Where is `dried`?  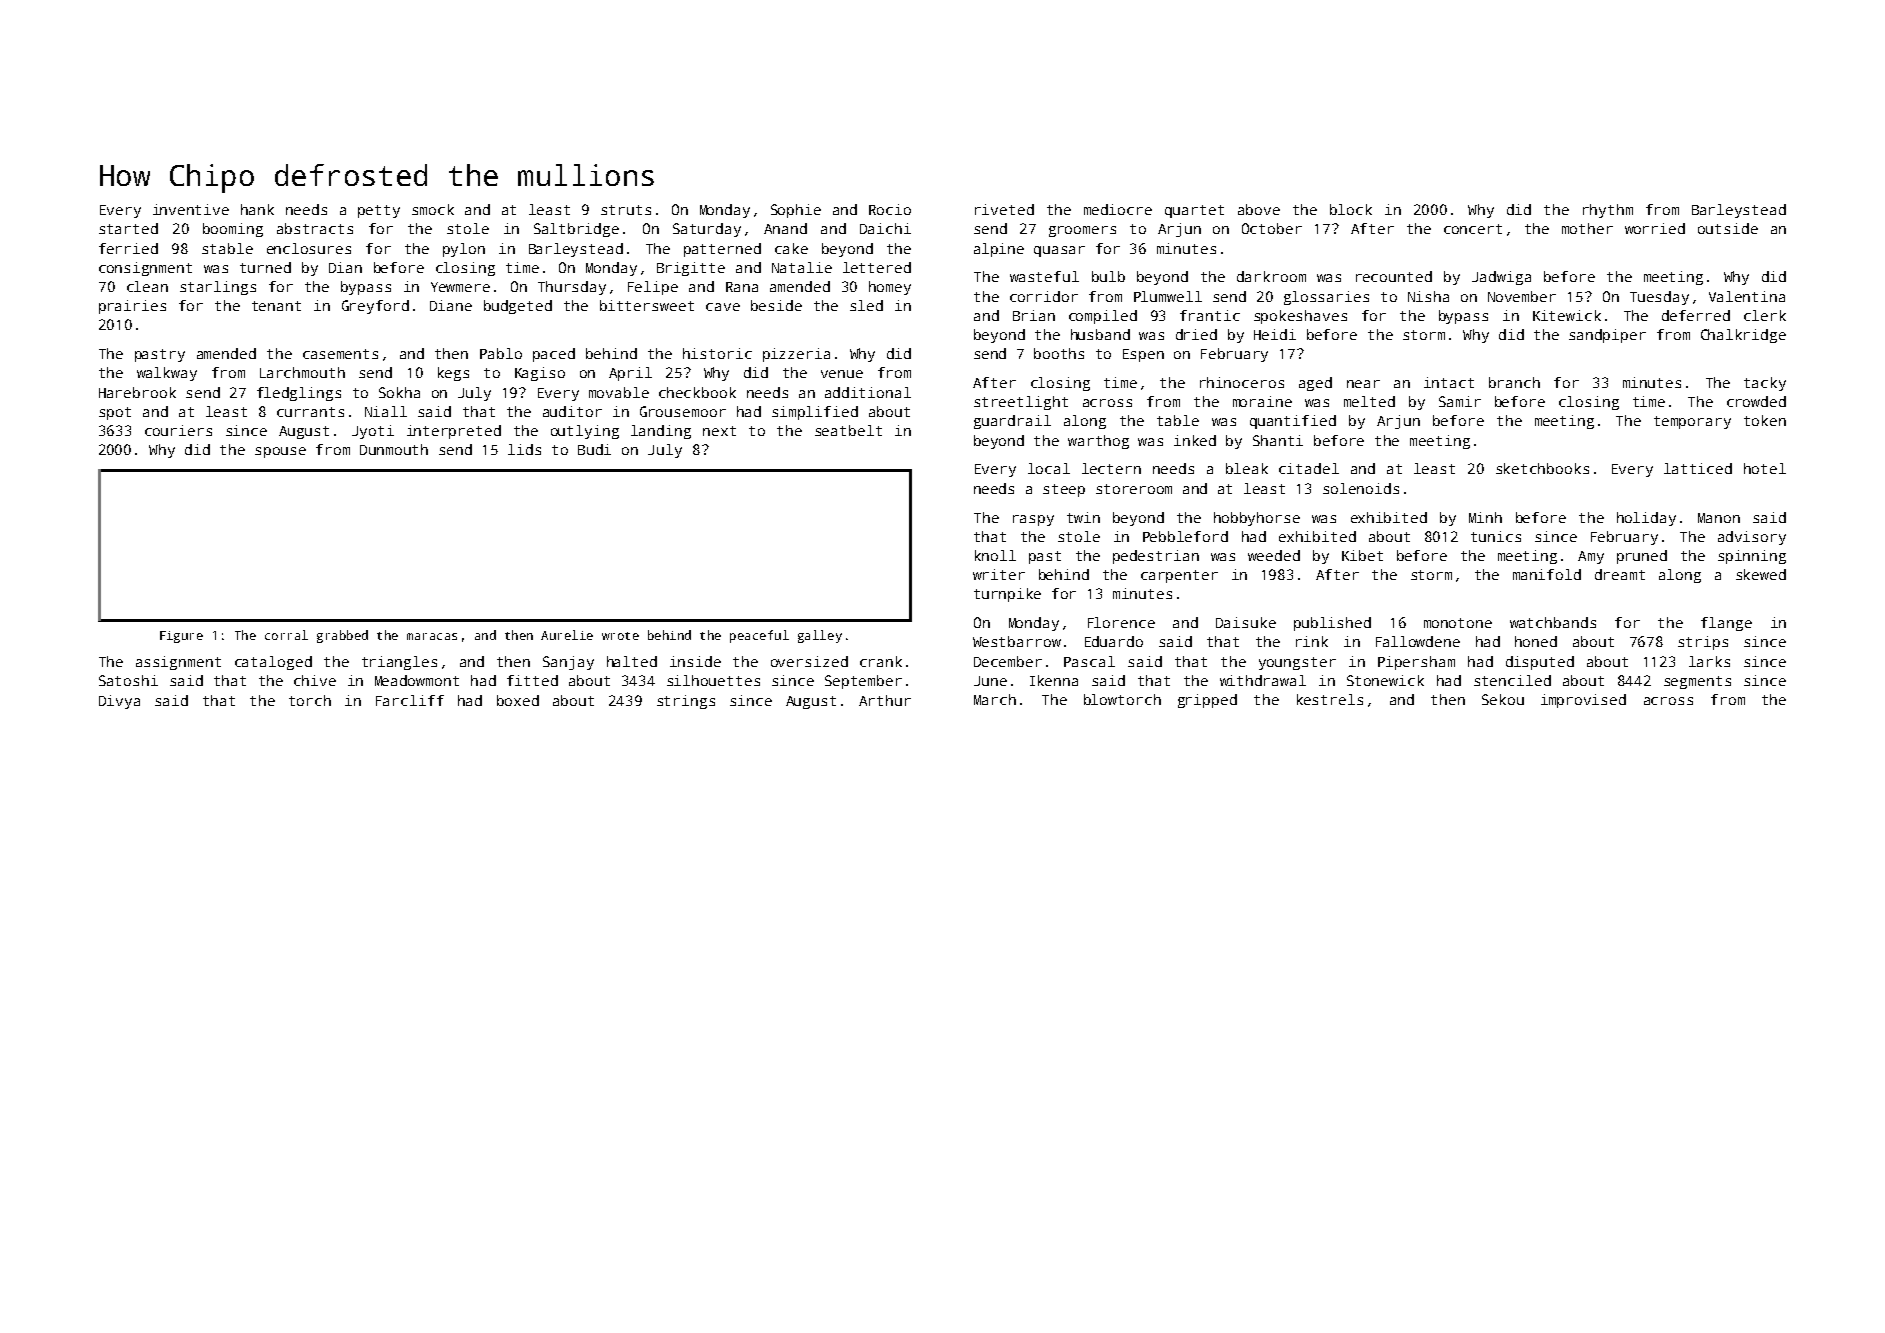 dried is located at coordinates (1196, 334).
